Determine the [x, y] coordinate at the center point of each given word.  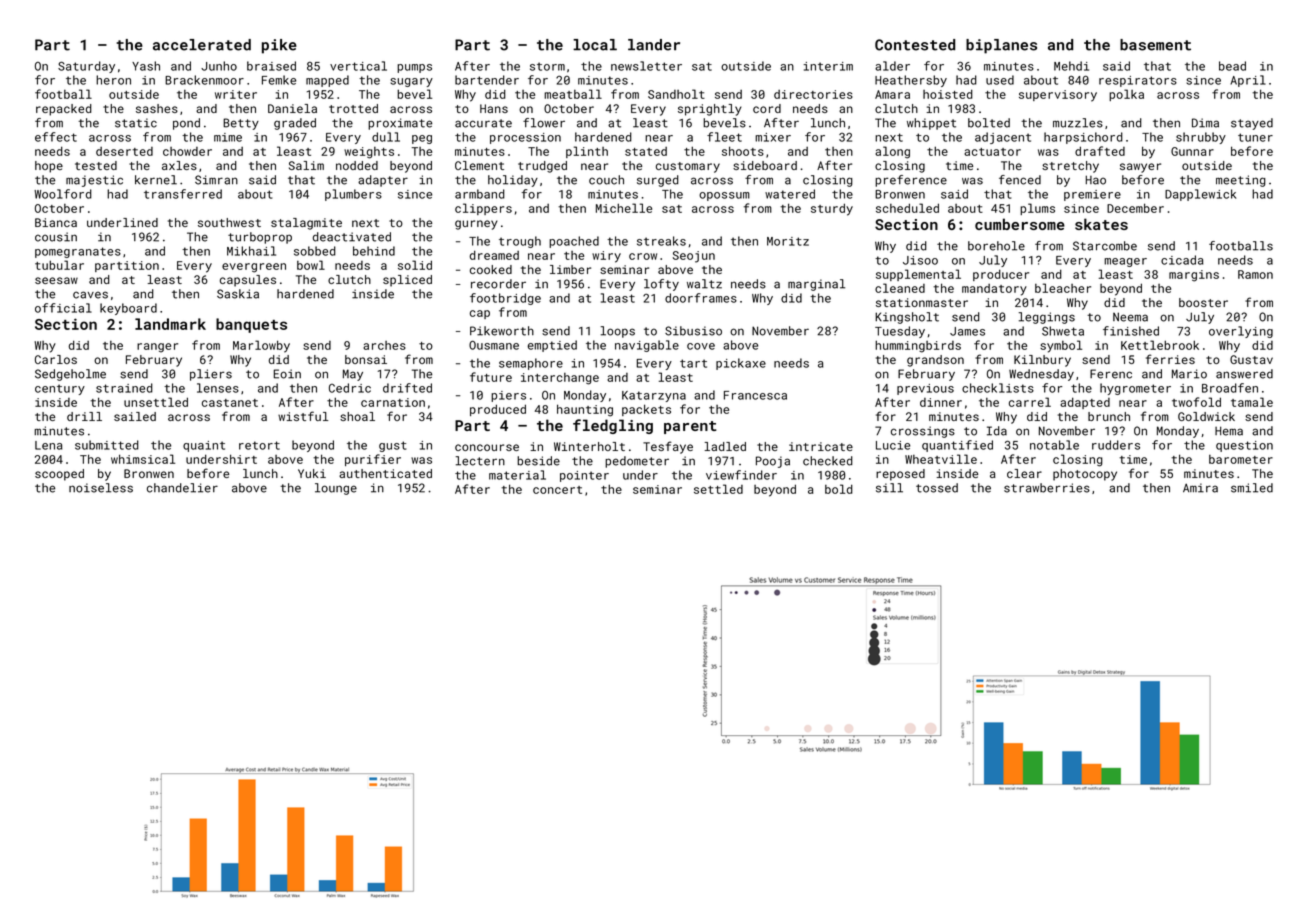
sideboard [765, 165]
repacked [64, 110]
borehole [996, 246]
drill [84, 416]
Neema [1130, 317]
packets [646, 410]
